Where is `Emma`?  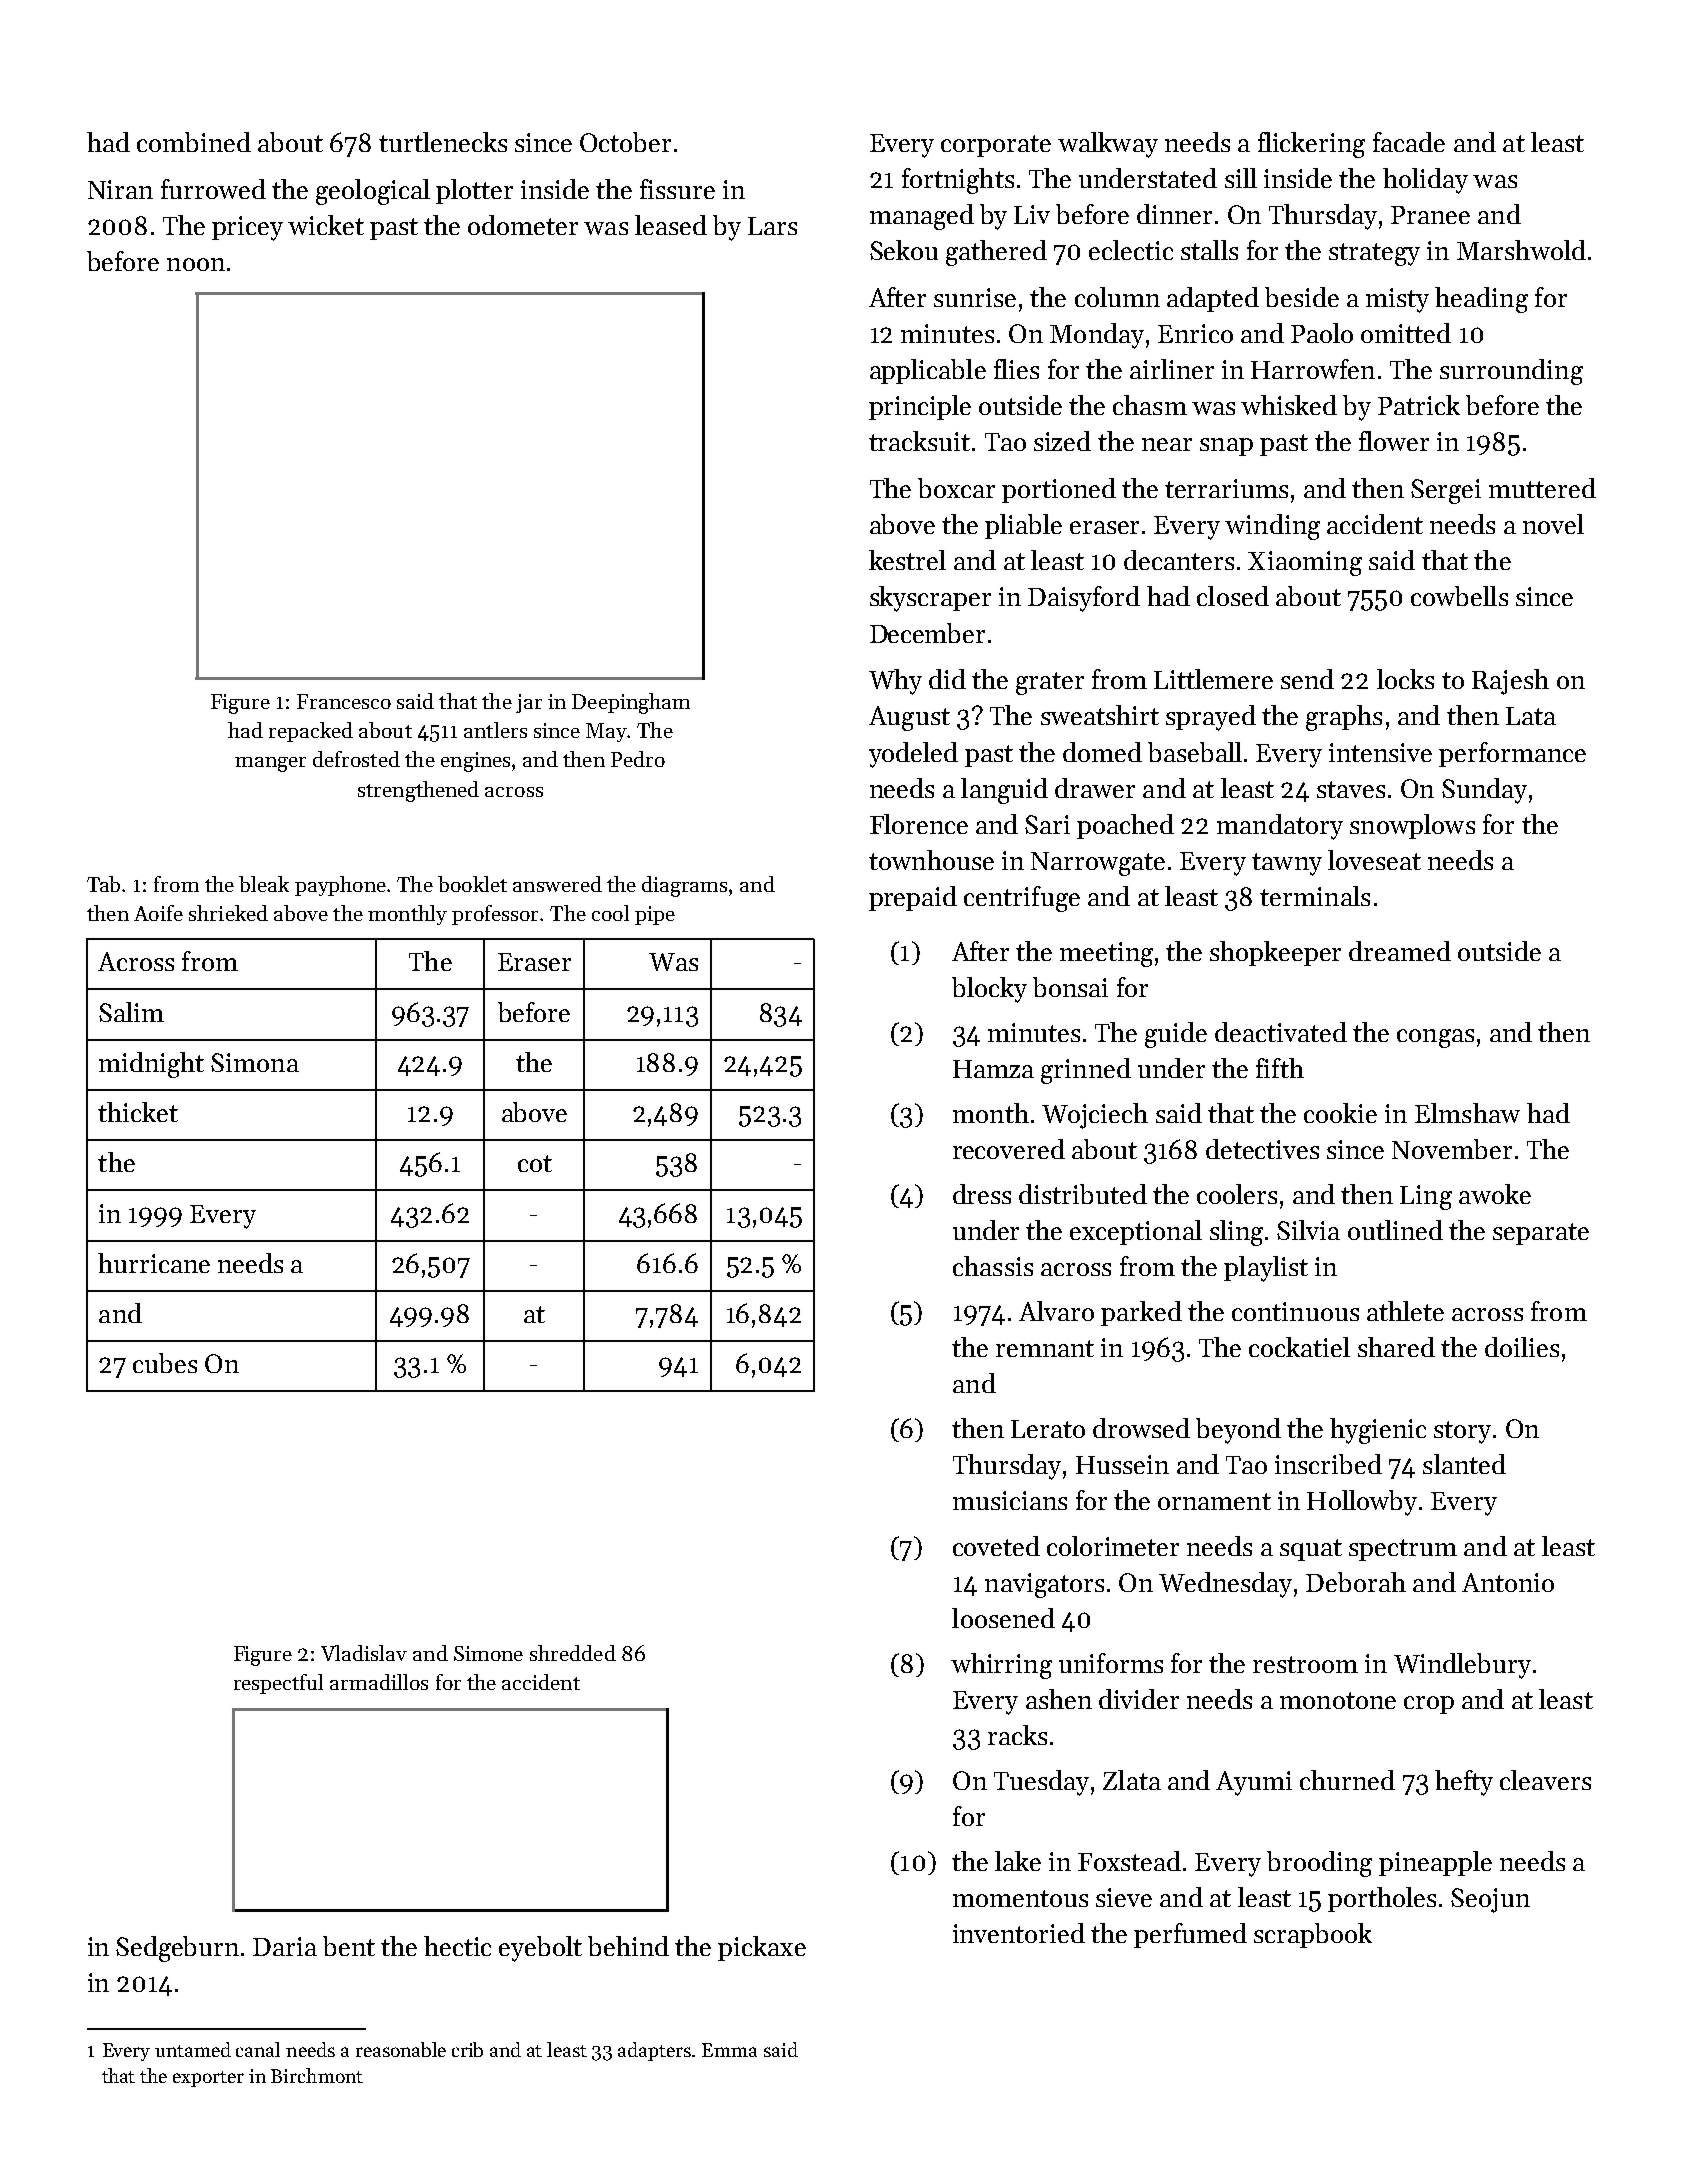 Emma is located at coordinates (729, 2050).
